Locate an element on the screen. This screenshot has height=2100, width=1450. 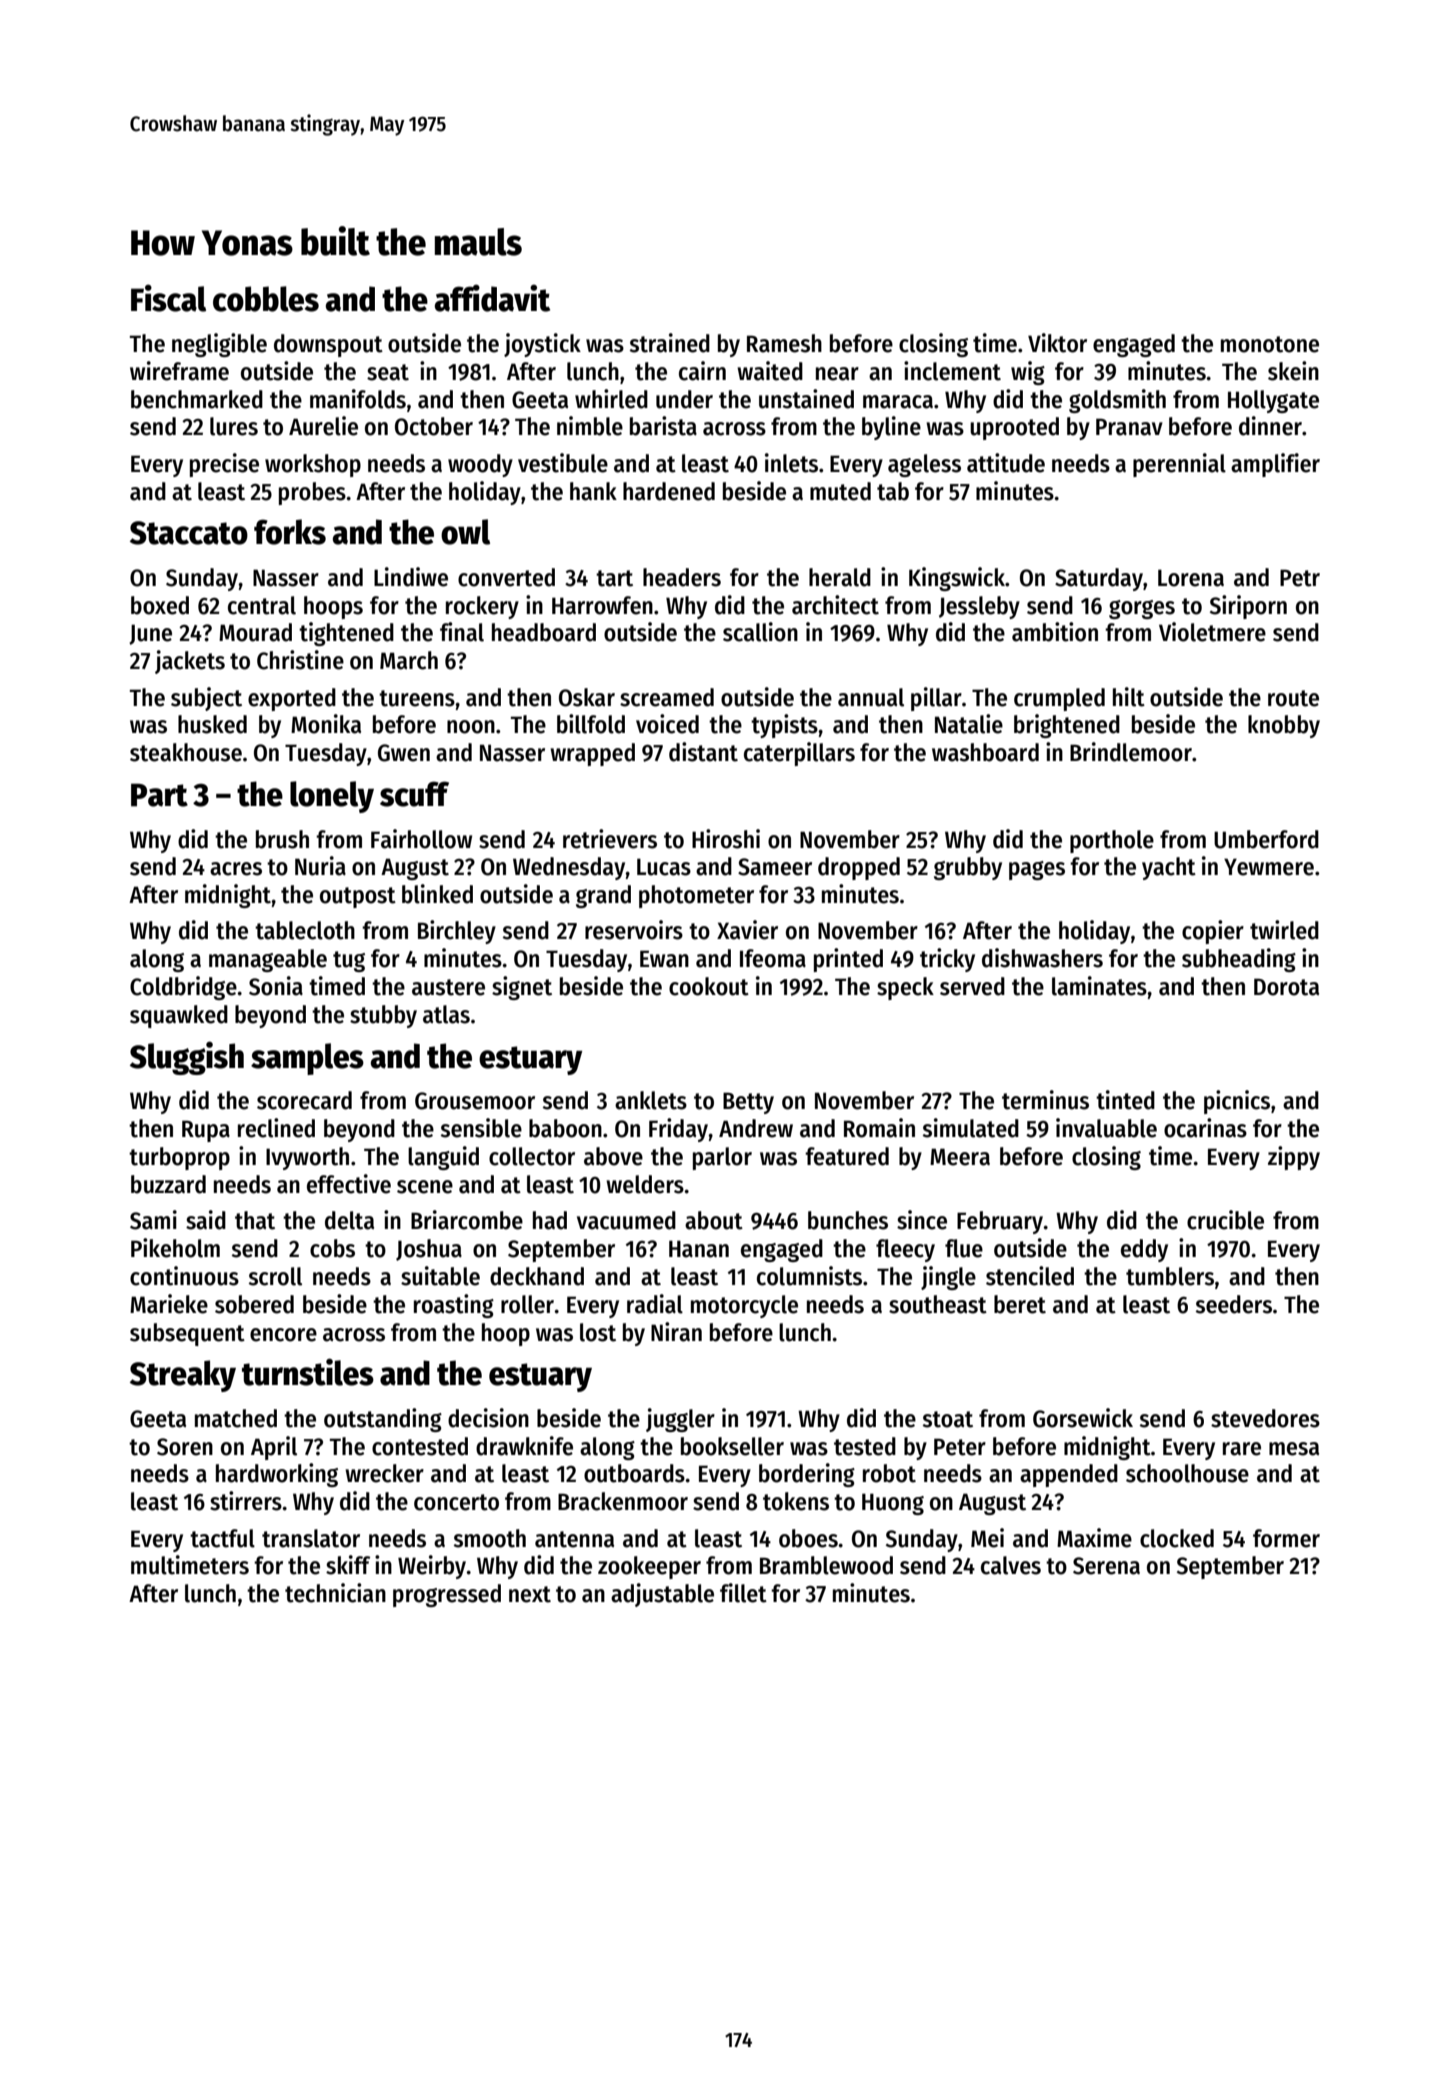
Ramesh is located at coordinates (784, 343).
